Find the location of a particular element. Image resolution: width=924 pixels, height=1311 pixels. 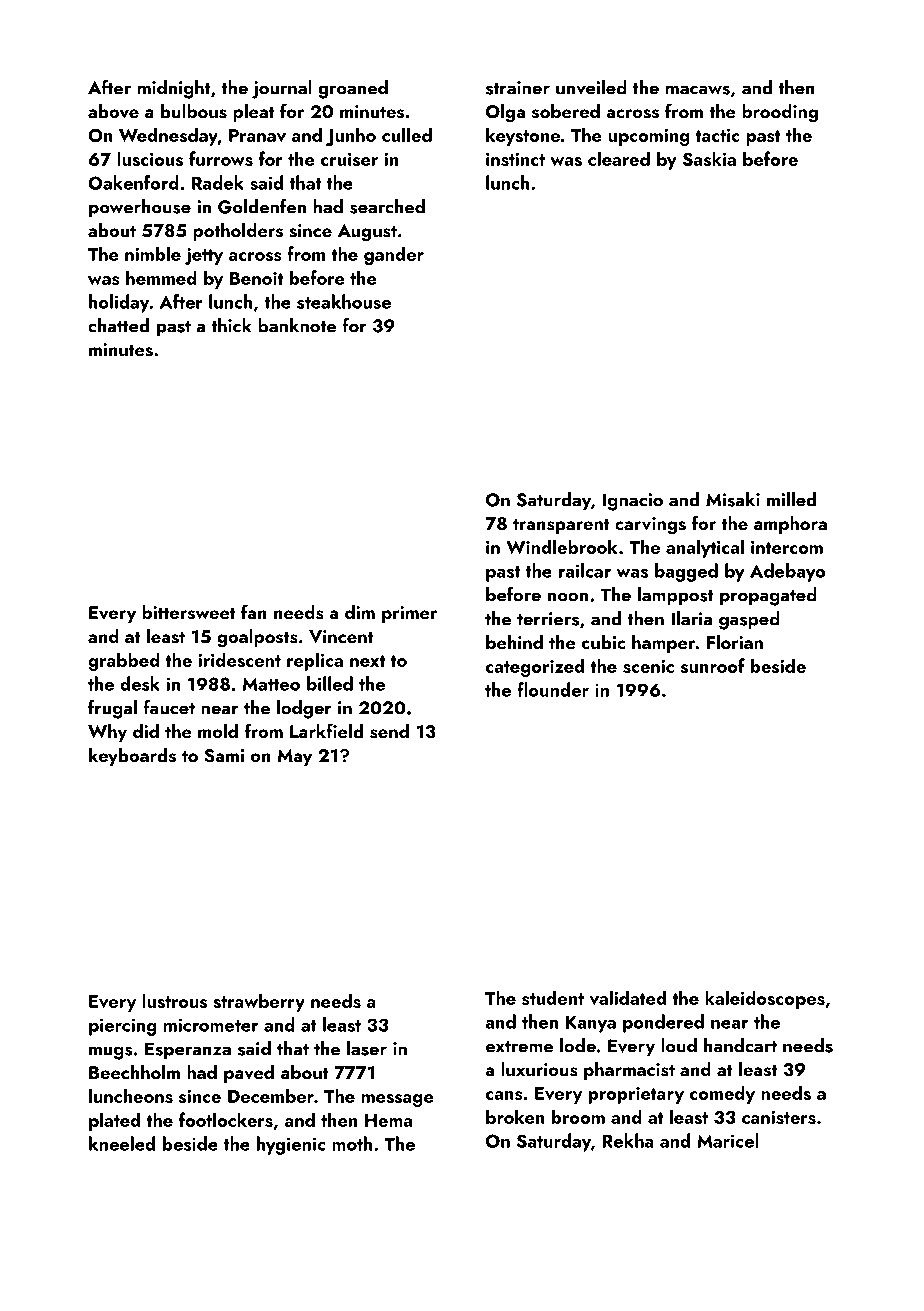

sunroof is located at coordinates (713, 665).
